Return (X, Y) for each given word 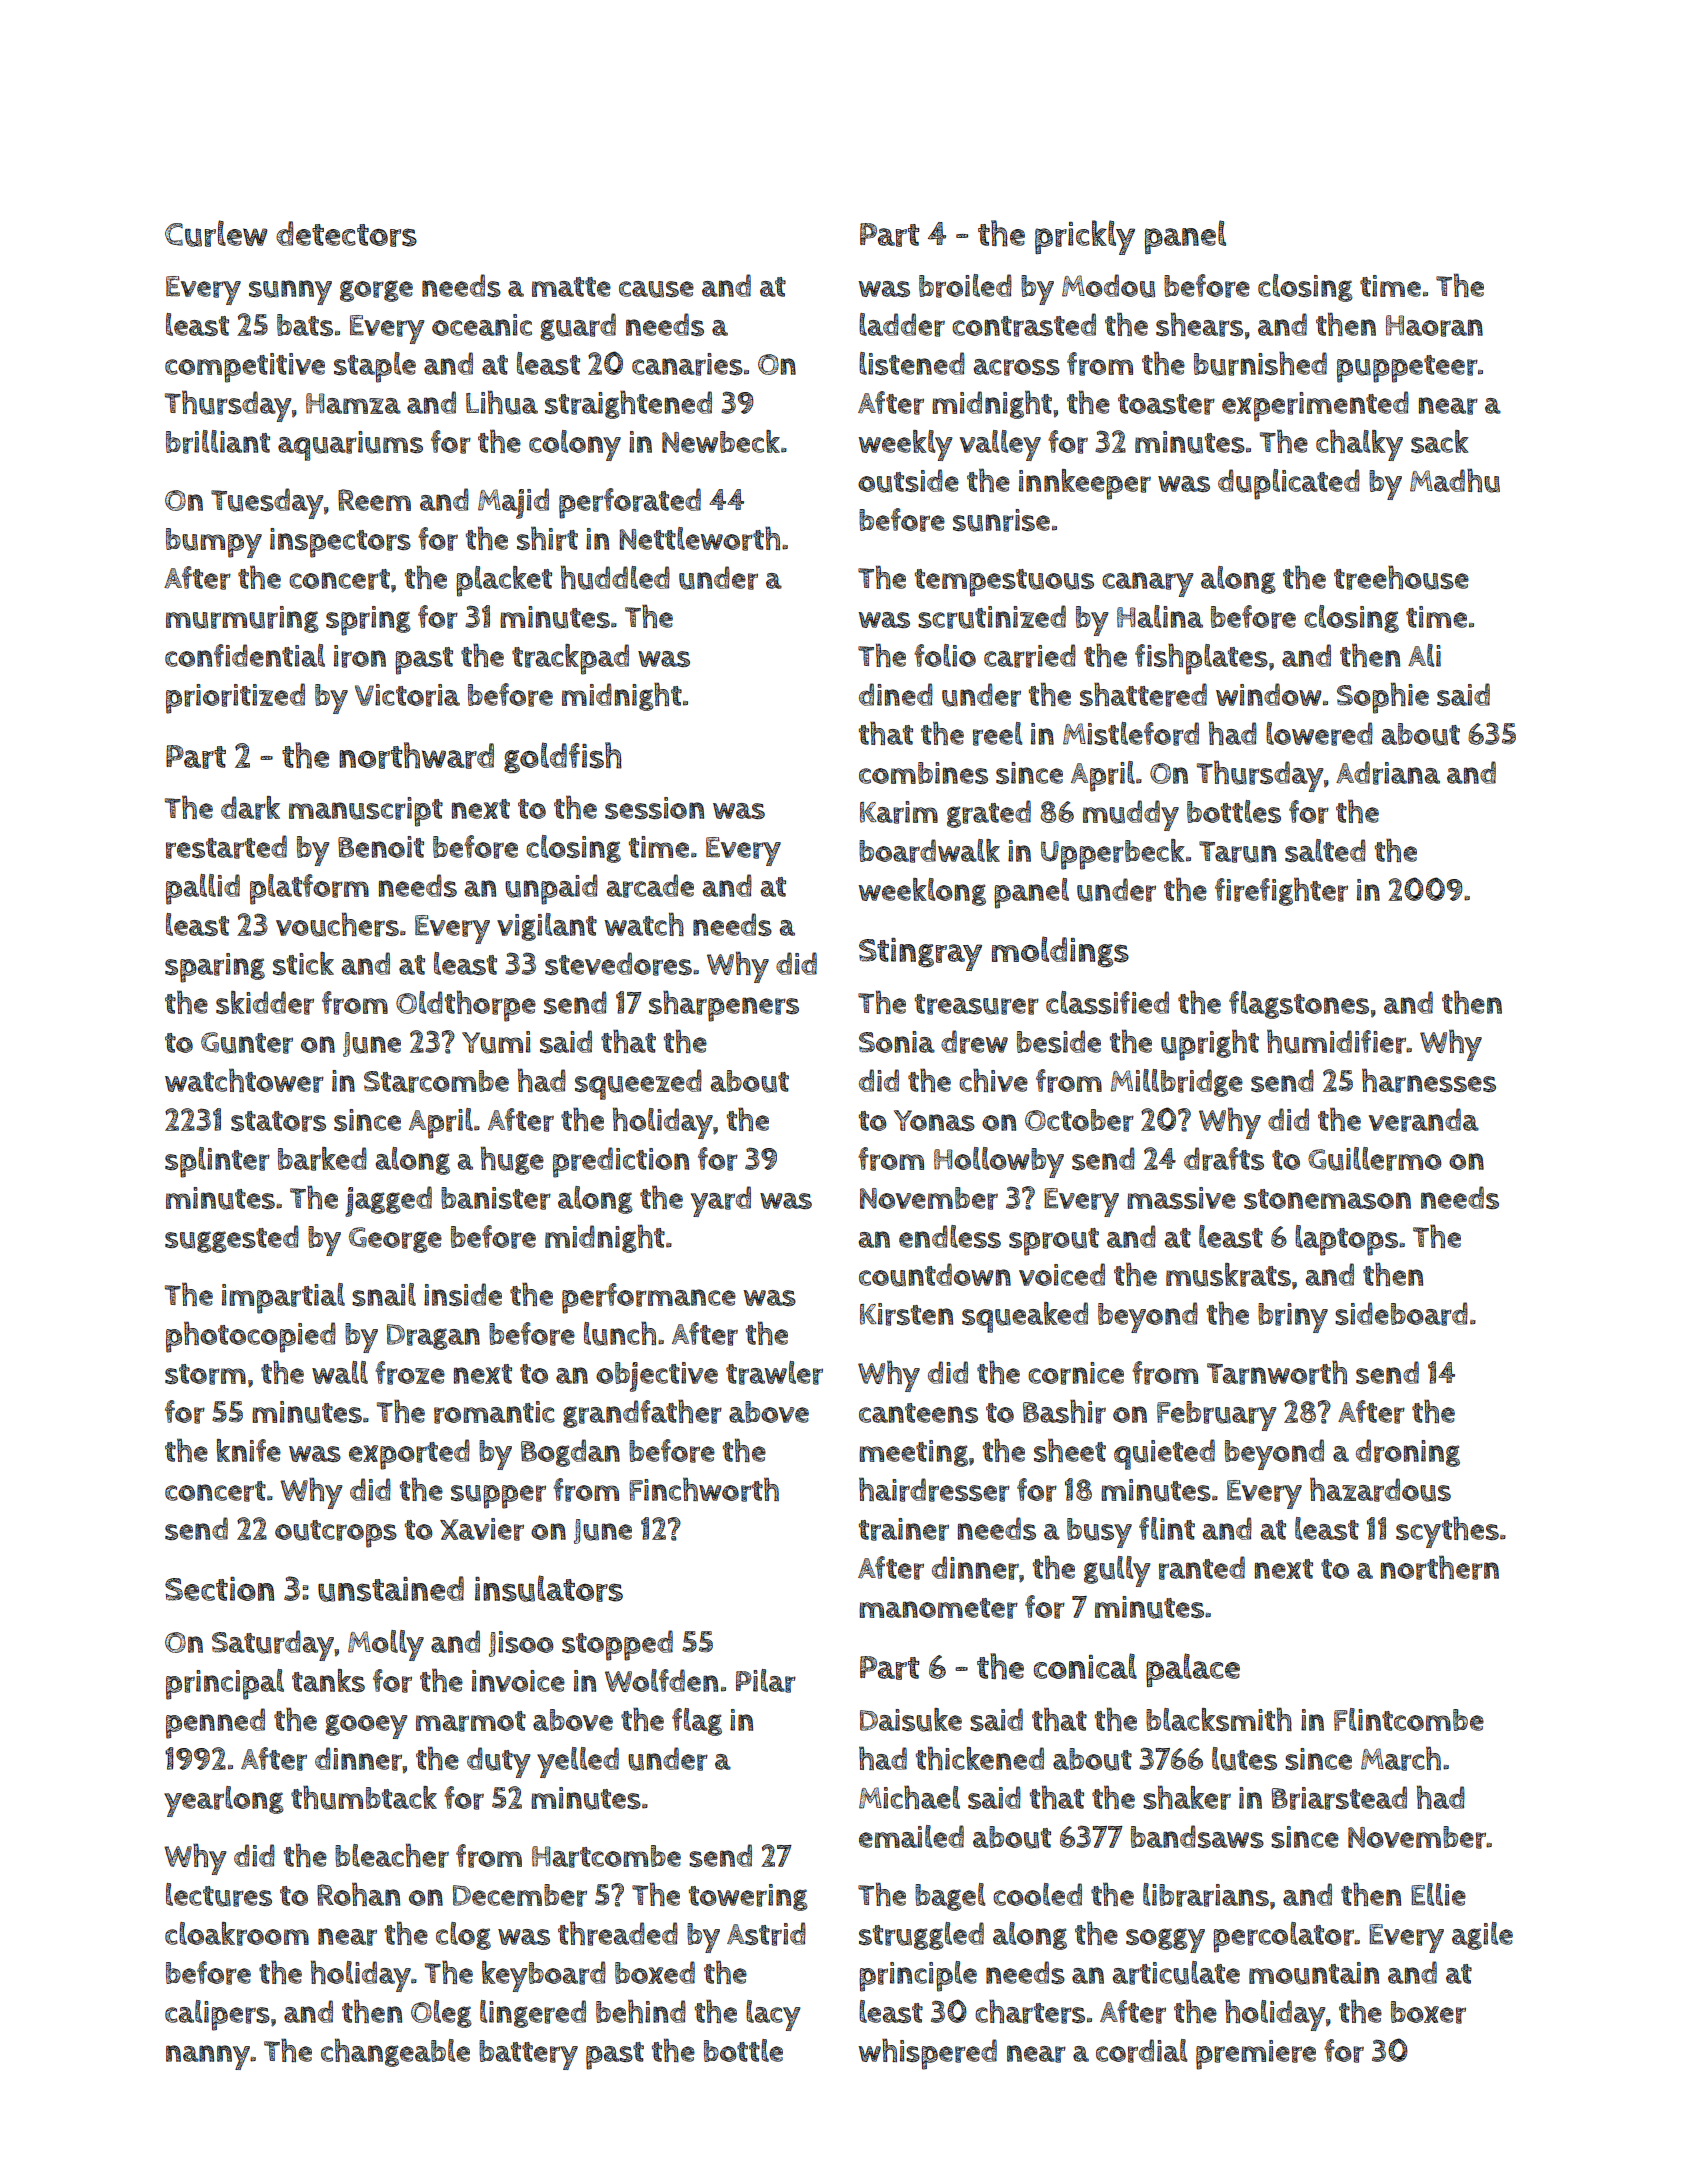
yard (721, 1201)
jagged (388, 1201)
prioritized (235, 698)
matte (571, 287)
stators (278, 1121)
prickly (1085, 237)
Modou (1108, 286)
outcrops (336, 1534)
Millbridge (1177, 1083)
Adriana (1388, 773)
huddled (615, 577)
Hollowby (999, 1162)
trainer (904, 1529)
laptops (1346, 1240)
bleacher (392, 1855)
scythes (1447, 1532)
